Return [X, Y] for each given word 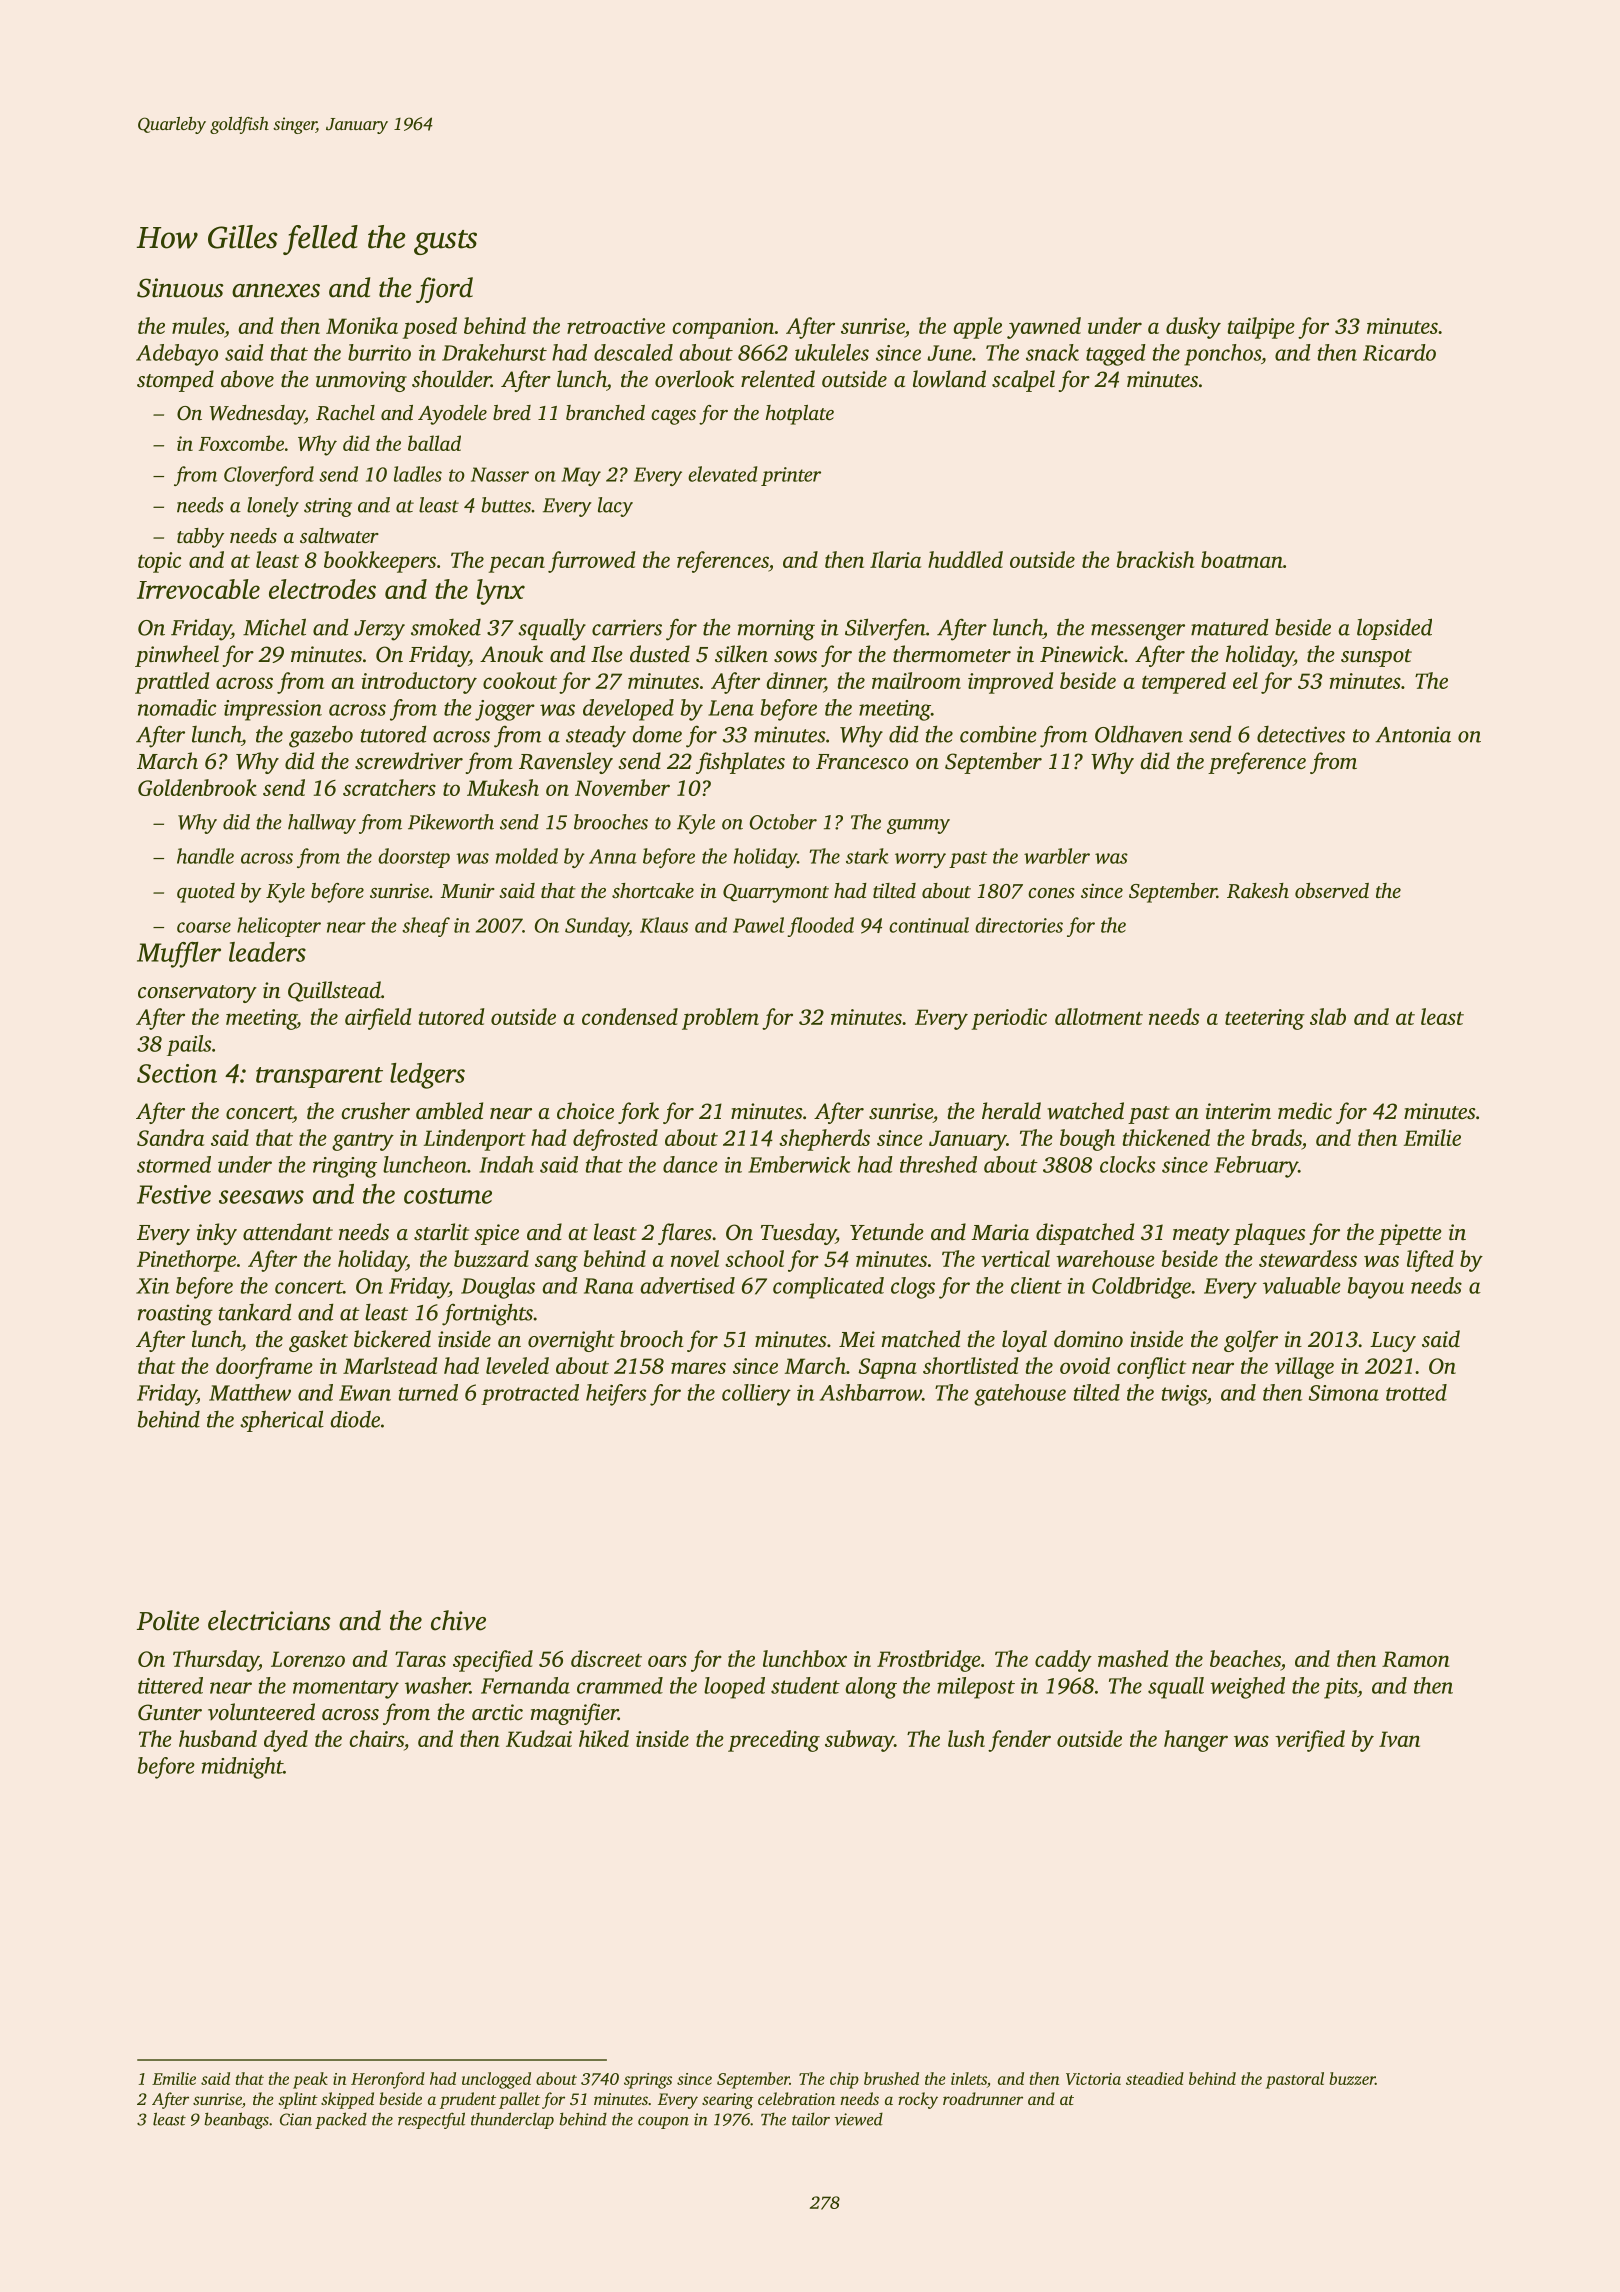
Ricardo [1399, 352]
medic [1305, 1111]
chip [844, 2080]
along [871, 1688]
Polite [168, 1620]
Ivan [1399, 1739]
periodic [1009, 1019]
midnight [242, 1768]
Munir [467, 890]
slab [1328, 1016]
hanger [1196, 1741]
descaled [633, 352]
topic [159, 562]
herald [1011, 1111]
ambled [449, 1111]
